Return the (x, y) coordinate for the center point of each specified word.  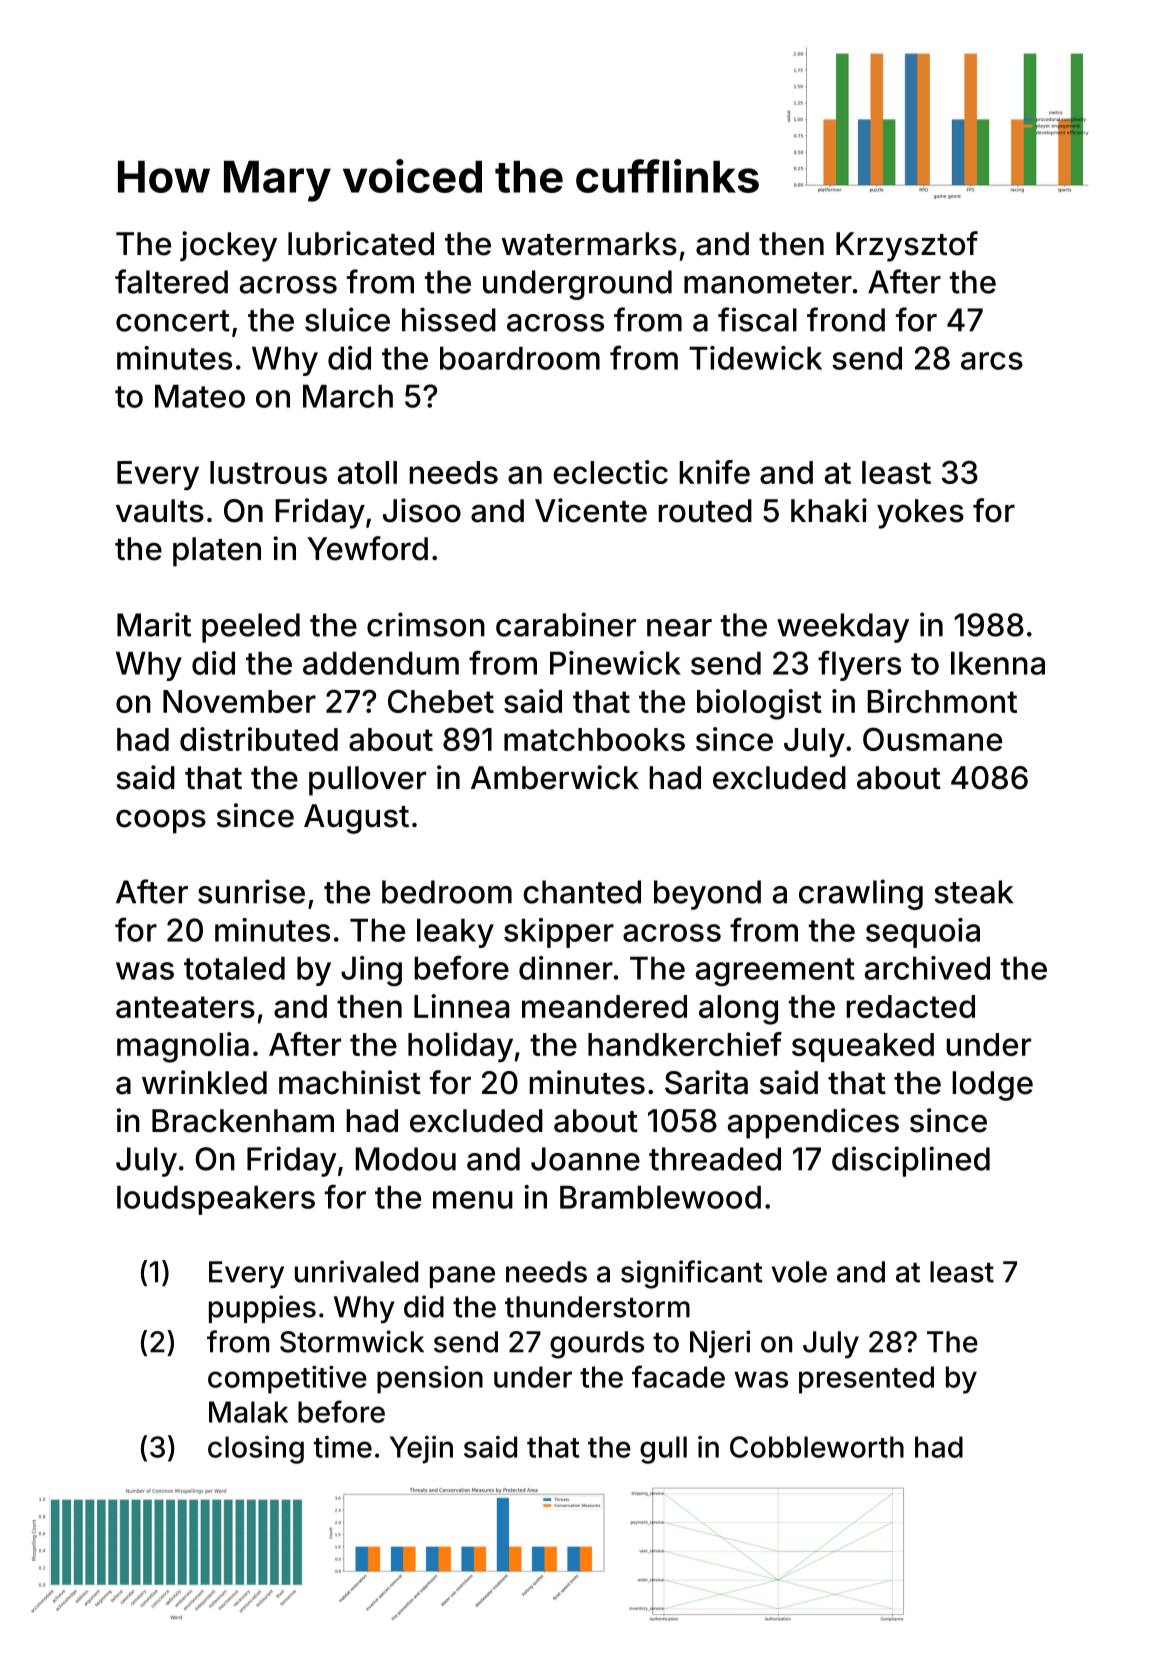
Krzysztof (907, 246)
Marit (154, 624)
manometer (768, 283)
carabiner (566, 624)
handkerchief (685, 1044)
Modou (406, 1159)
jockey (228, 246)
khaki (829, 510)
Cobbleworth (817, 1447)
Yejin (421, 1450)
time (343, 1447)
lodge (992, 1086)
